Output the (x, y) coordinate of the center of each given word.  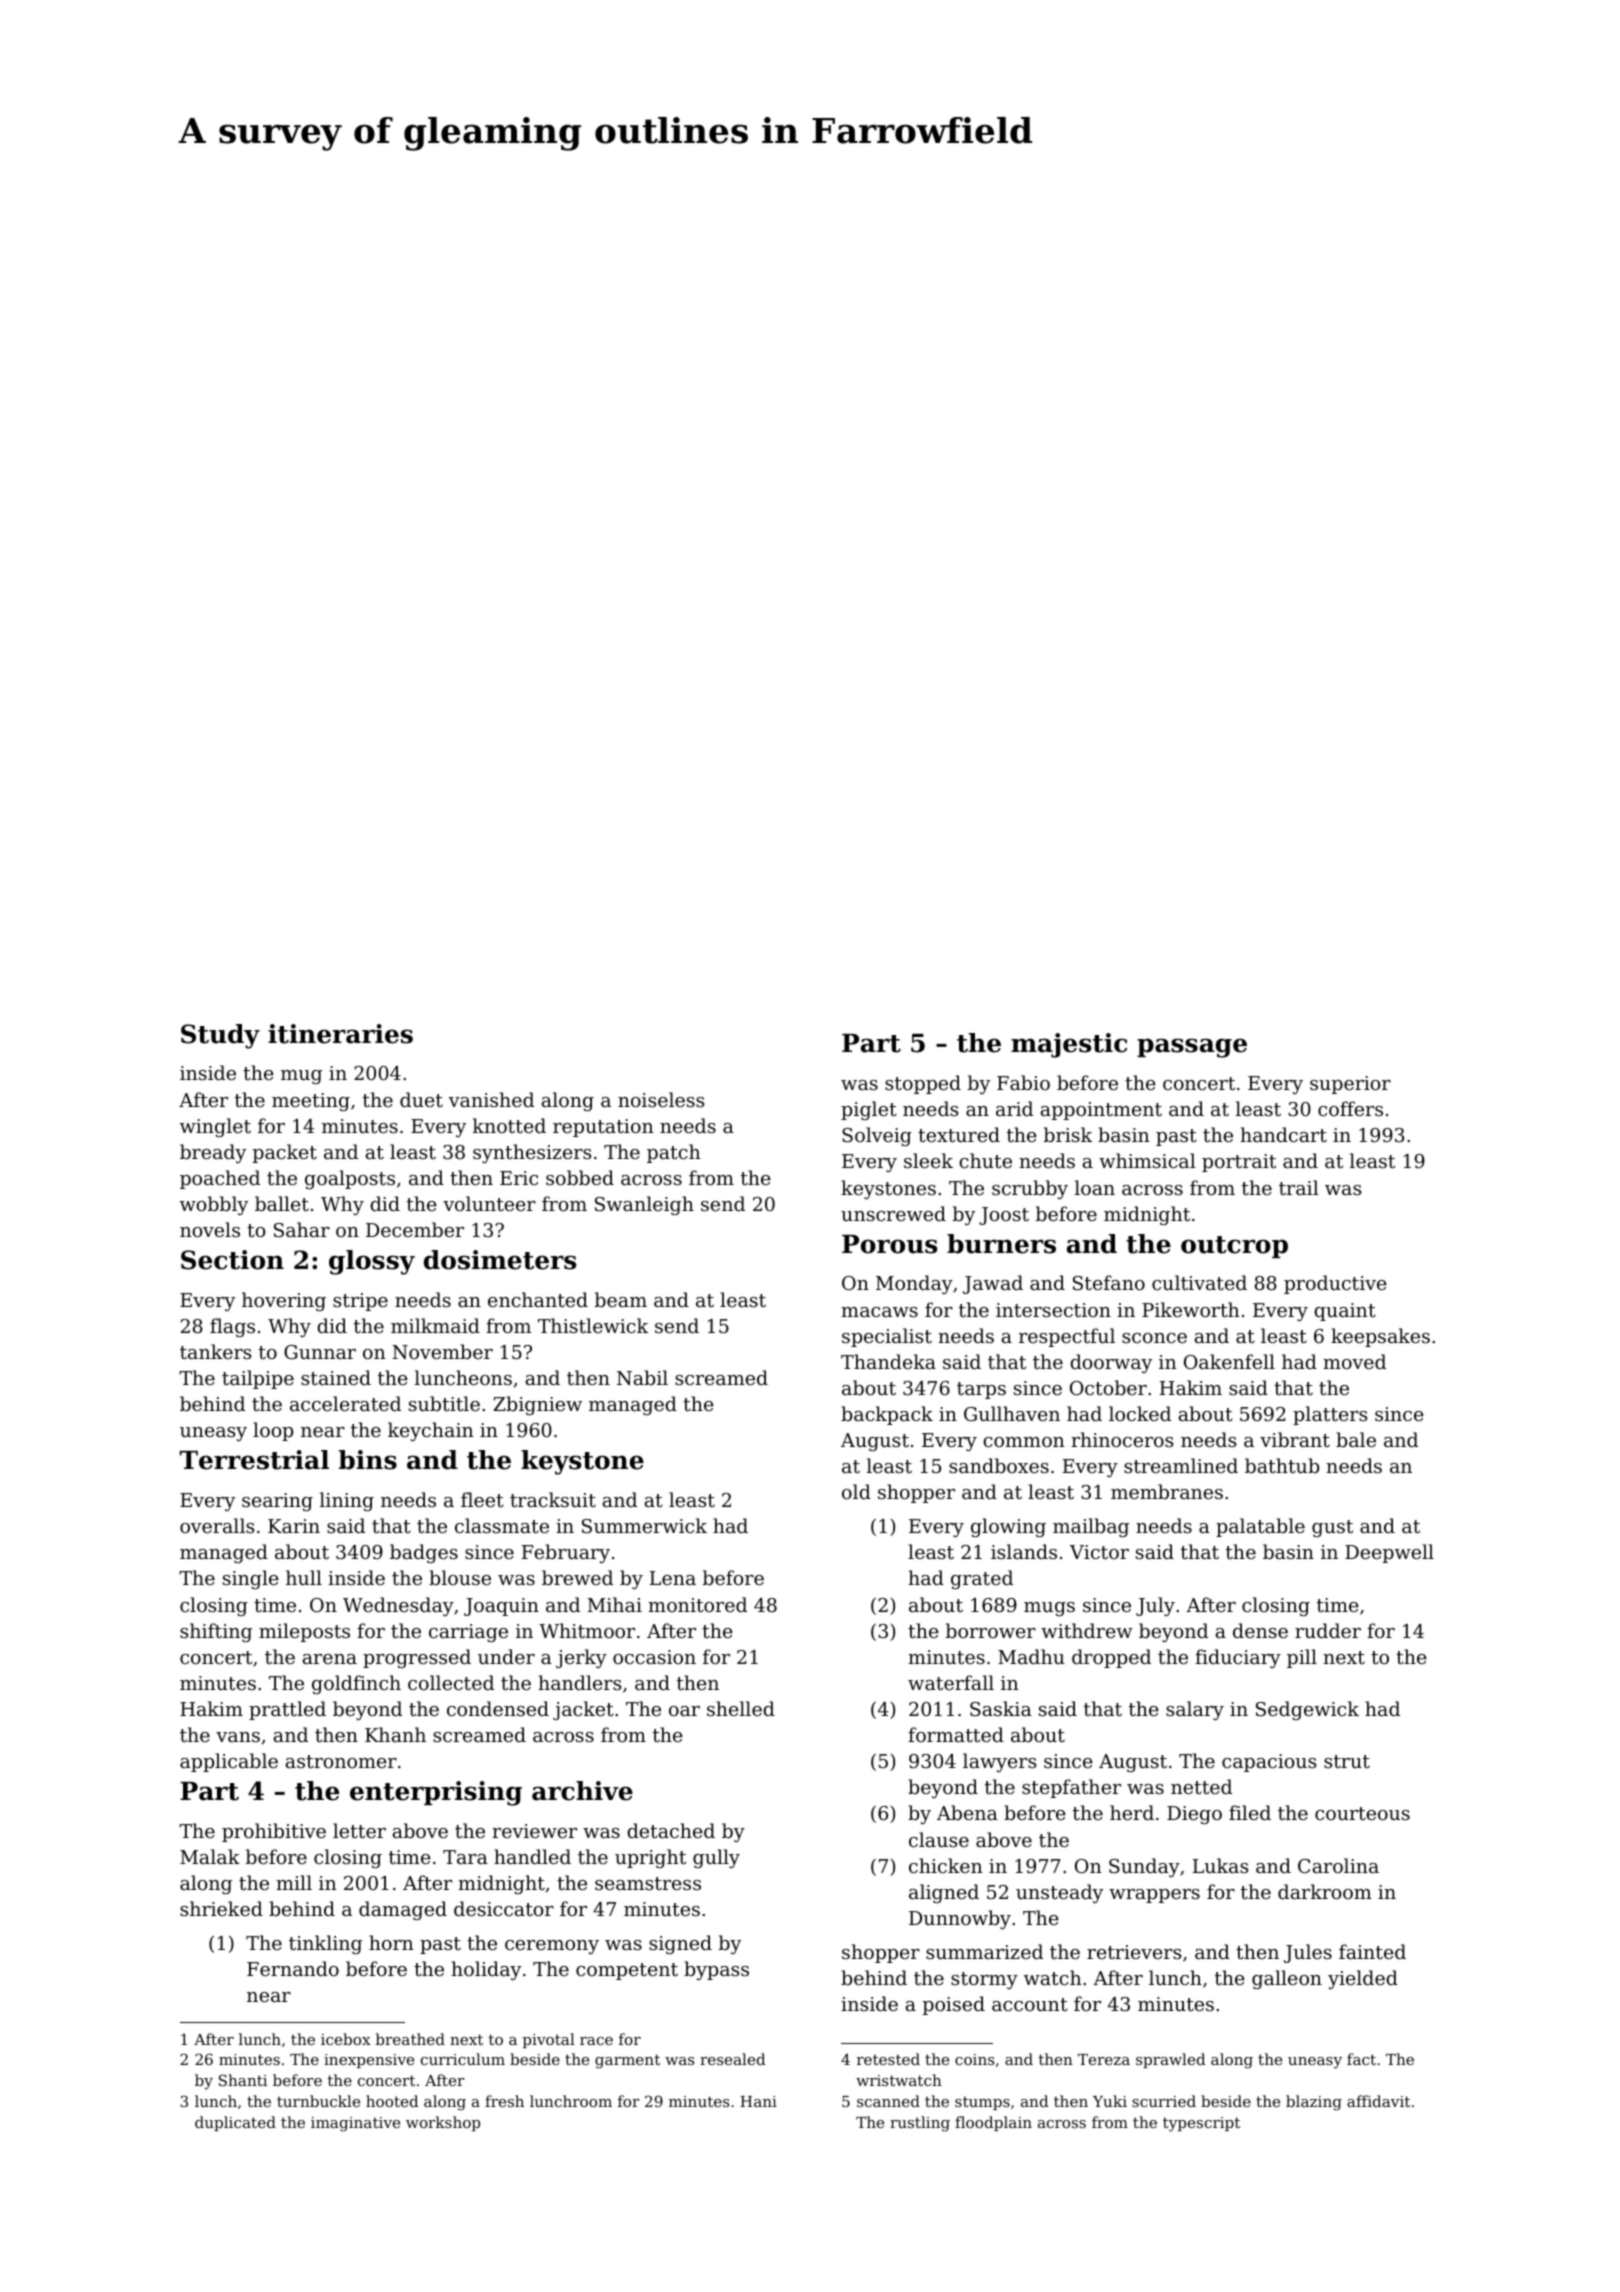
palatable (1260, 1527)
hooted (392, 2101)
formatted (956, 1734)
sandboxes (999, 1465)
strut (1347, 1761)
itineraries (340, 1034)
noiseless (661, 1099)
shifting (216, 1632)
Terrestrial (254, 1460)
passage (1192, 1048)
